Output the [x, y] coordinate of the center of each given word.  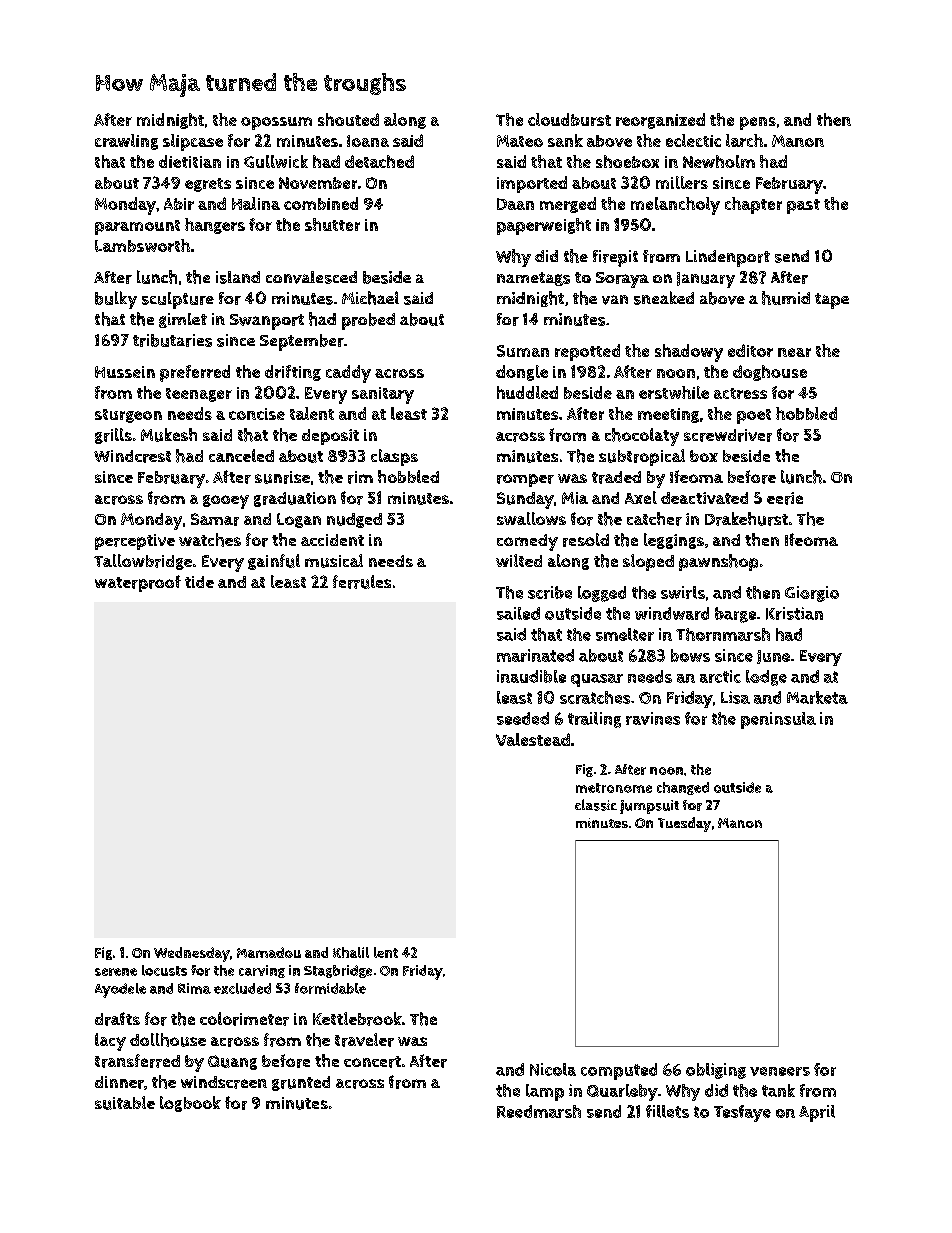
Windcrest [132, 456]
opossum [276, 123]
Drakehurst [746, 519]
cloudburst [569, 119]
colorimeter [244, 1019]
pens [758, 123]
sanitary [383, 395]
